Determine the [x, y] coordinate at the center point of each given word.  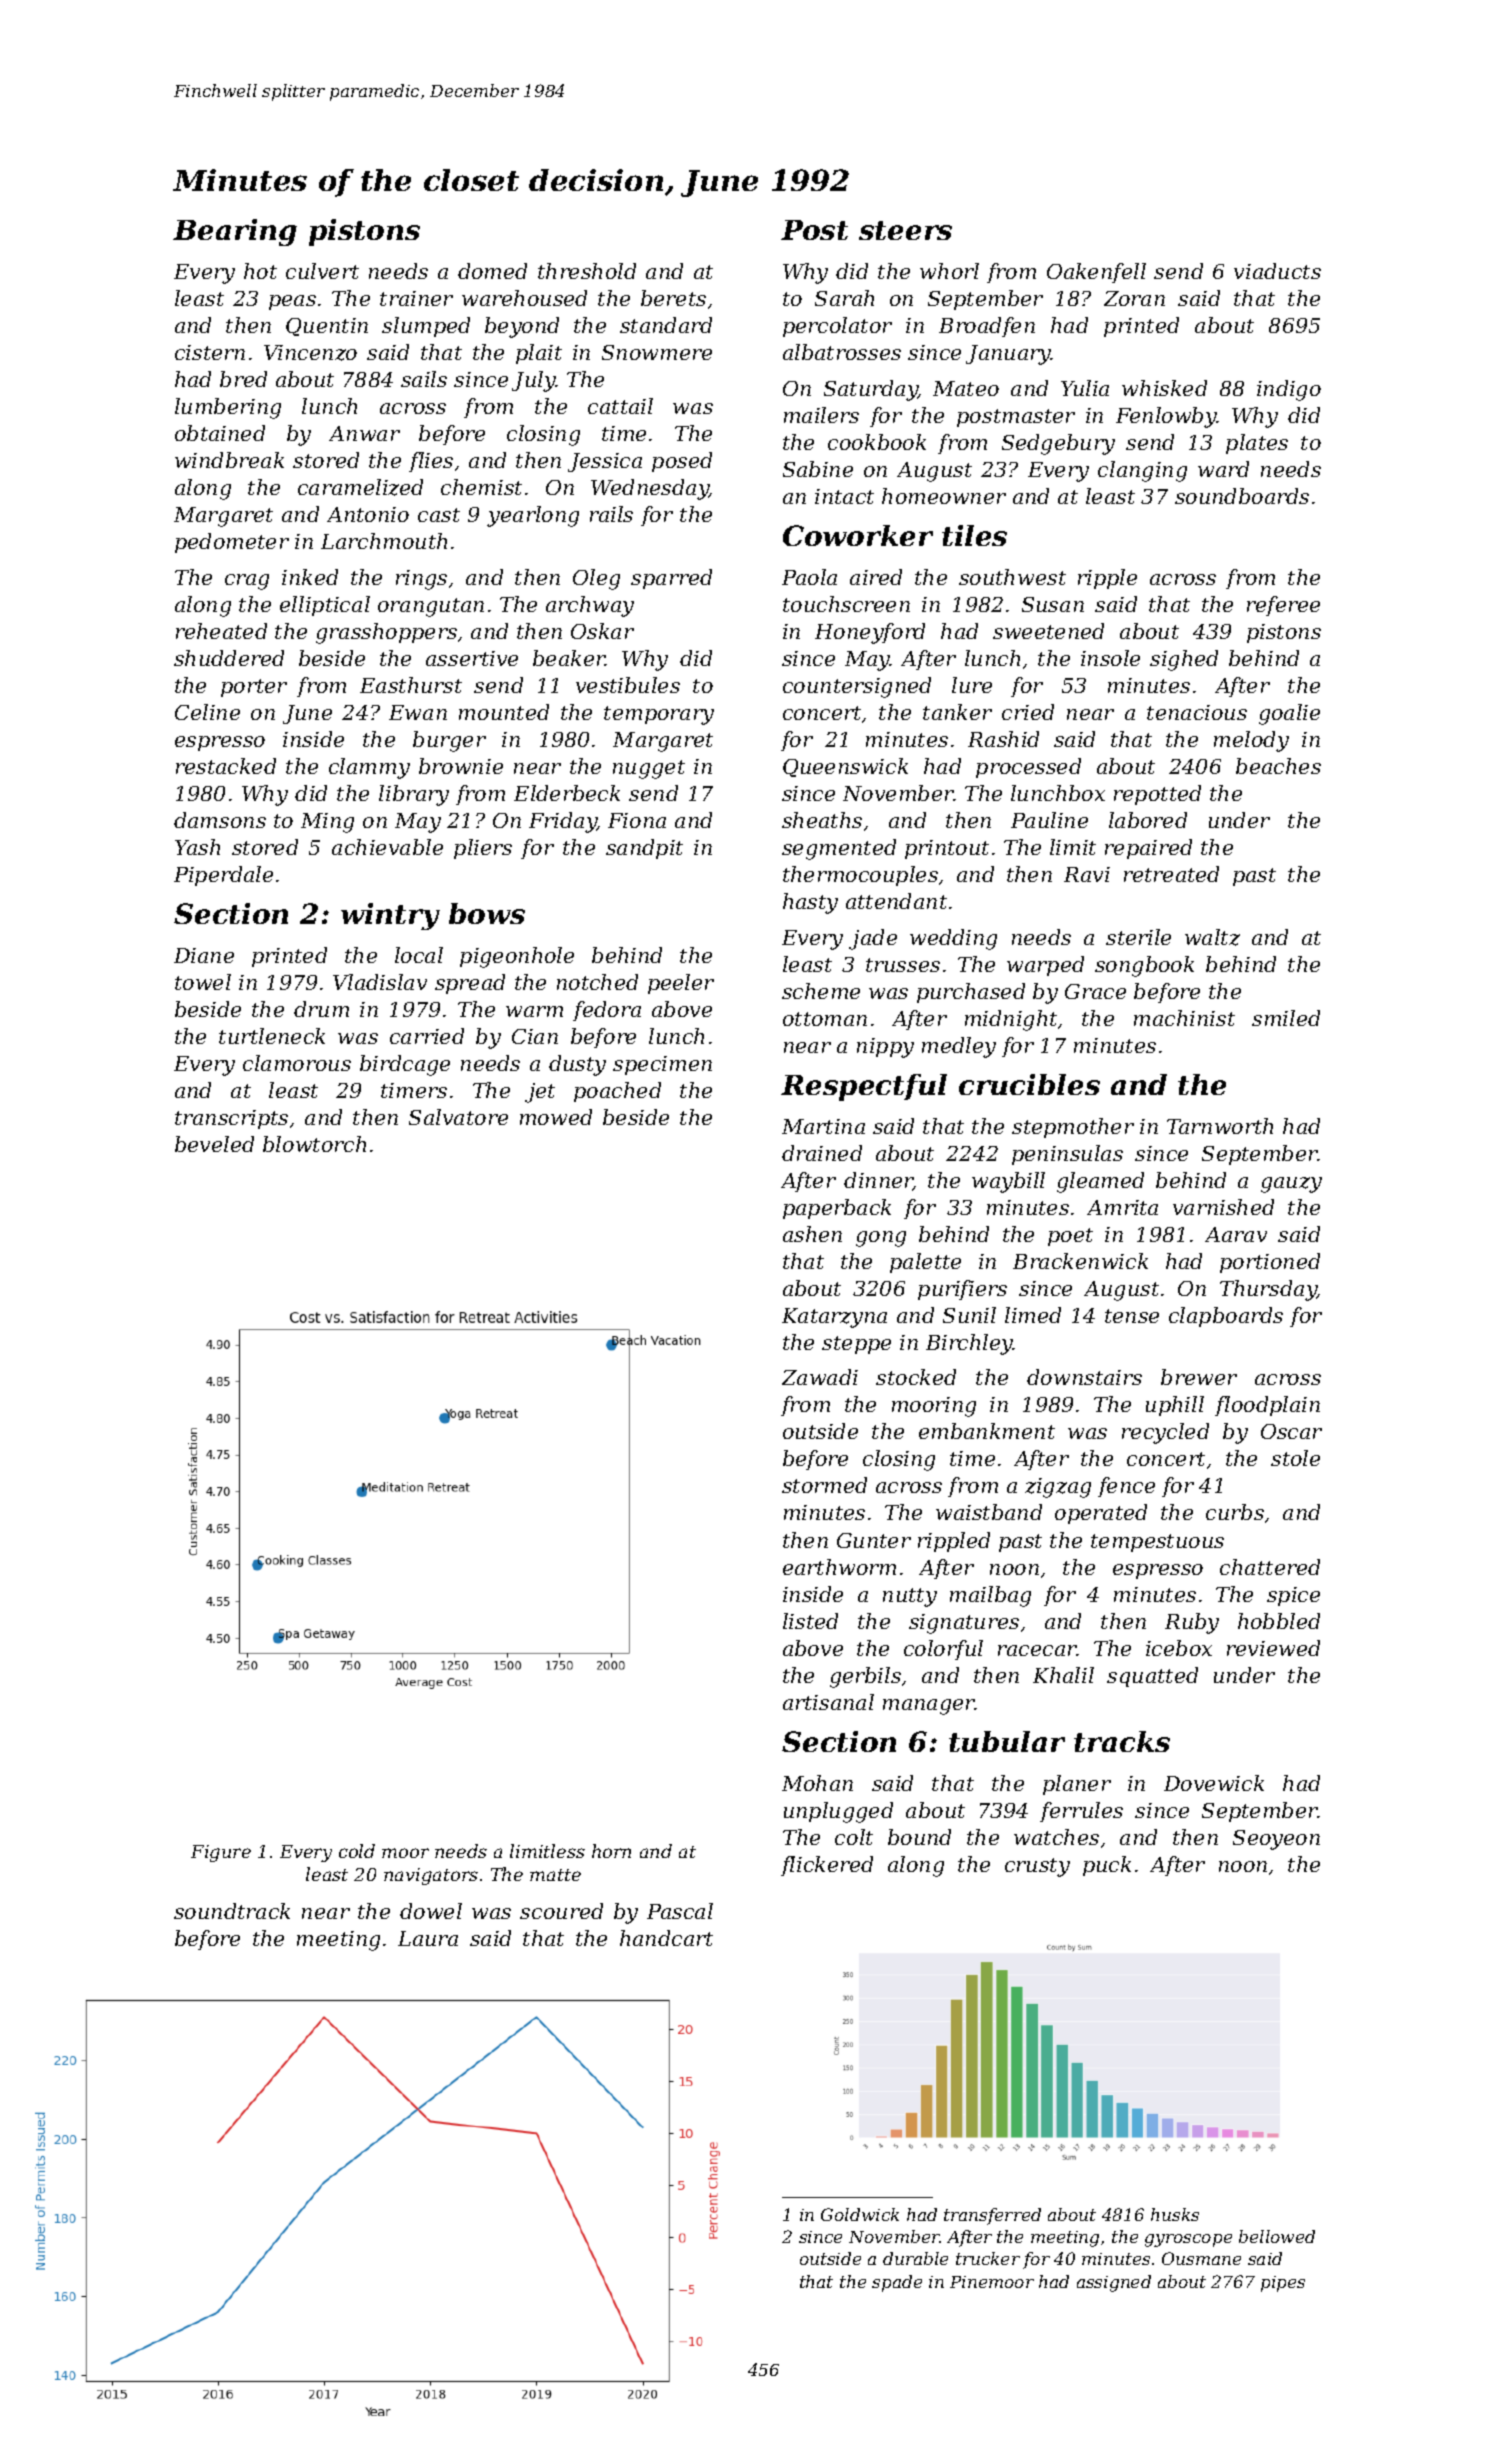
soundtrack [232, 1911]
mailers [821, 415]
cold [357, 1851]
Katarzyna [834, 1318]
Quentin [327, 327]
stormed [824, 1485]
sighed [1184, 660]
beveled [214, 1144]
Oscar [1291, 1431]
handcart [666, 1938]
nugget [649, 769]
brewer [1199, 1377]
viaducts [1277, 271]
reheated [221, 631]
